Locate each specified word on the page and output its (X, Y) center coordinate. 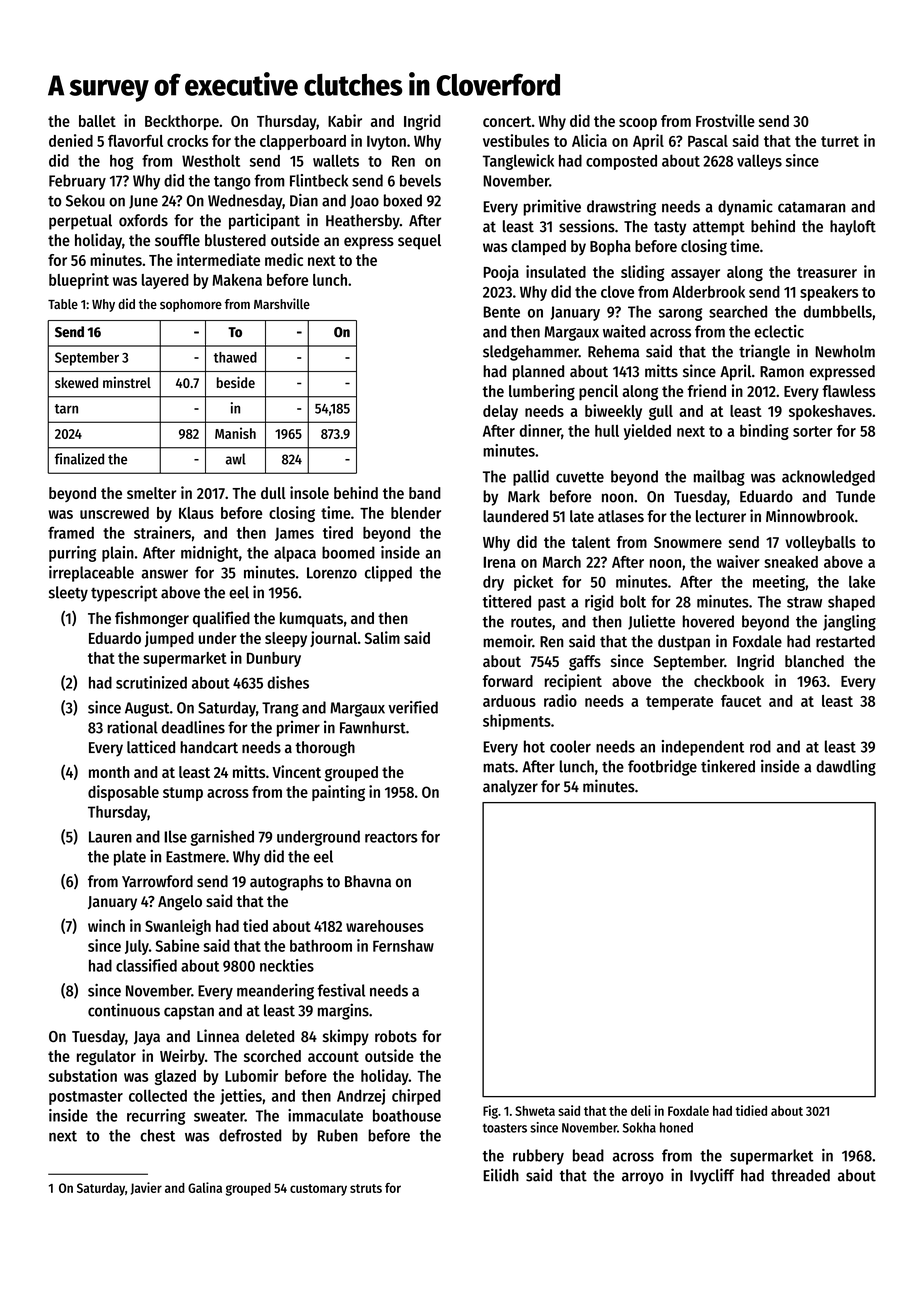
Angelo (180, 903)
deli (641, 1110)
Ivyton (386, 142)
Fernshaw (403, 946)
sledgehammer (531, 353)
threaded (800, 1175)
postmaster (86, 1098)
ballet (97, 121)
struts (366, 1188)
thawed (235, 357)
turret (840, 141)
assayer (695, 275)
